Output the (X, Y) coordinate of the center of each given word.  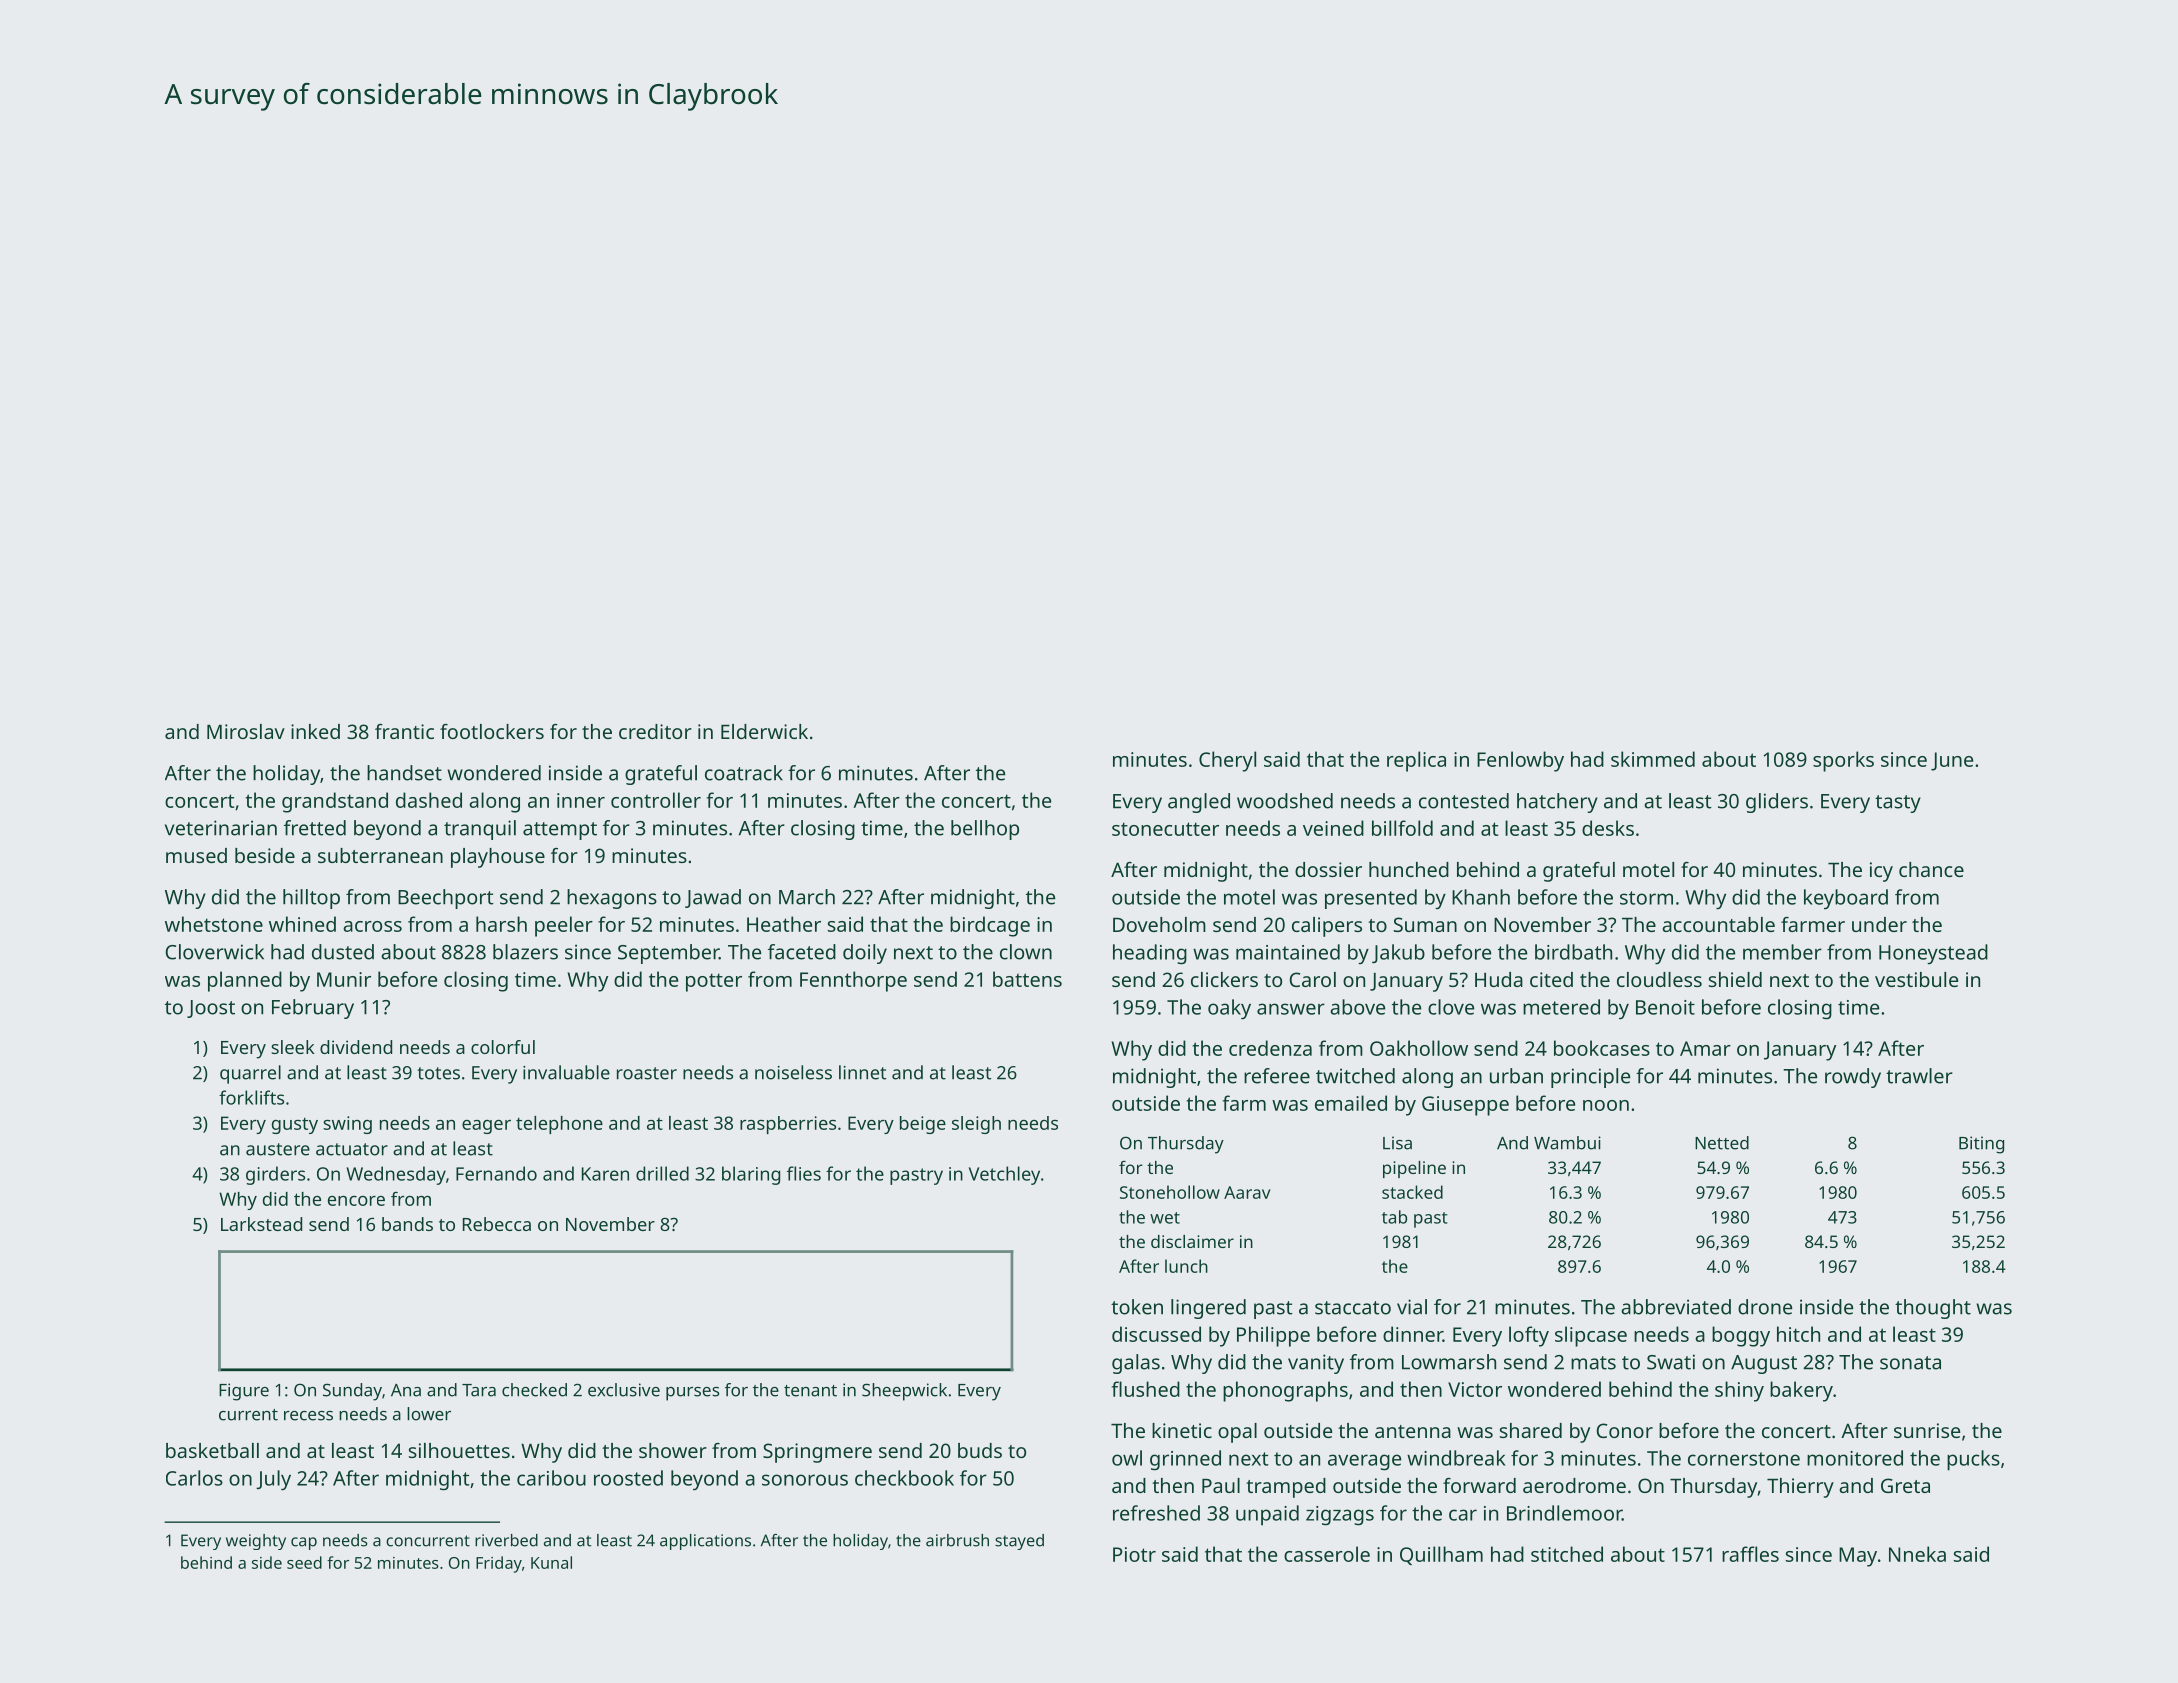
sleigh (976, 1125)
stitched (1567, 1554)
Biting (1981, 1145)
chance (1931, 869)
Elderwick (764, 731)
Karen (605, 1174)
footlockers (492, 731)
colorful (503, 1047)
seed (304, 1562)
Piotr (1134, 1554)
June (1952, 761)
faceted (802, 952)
